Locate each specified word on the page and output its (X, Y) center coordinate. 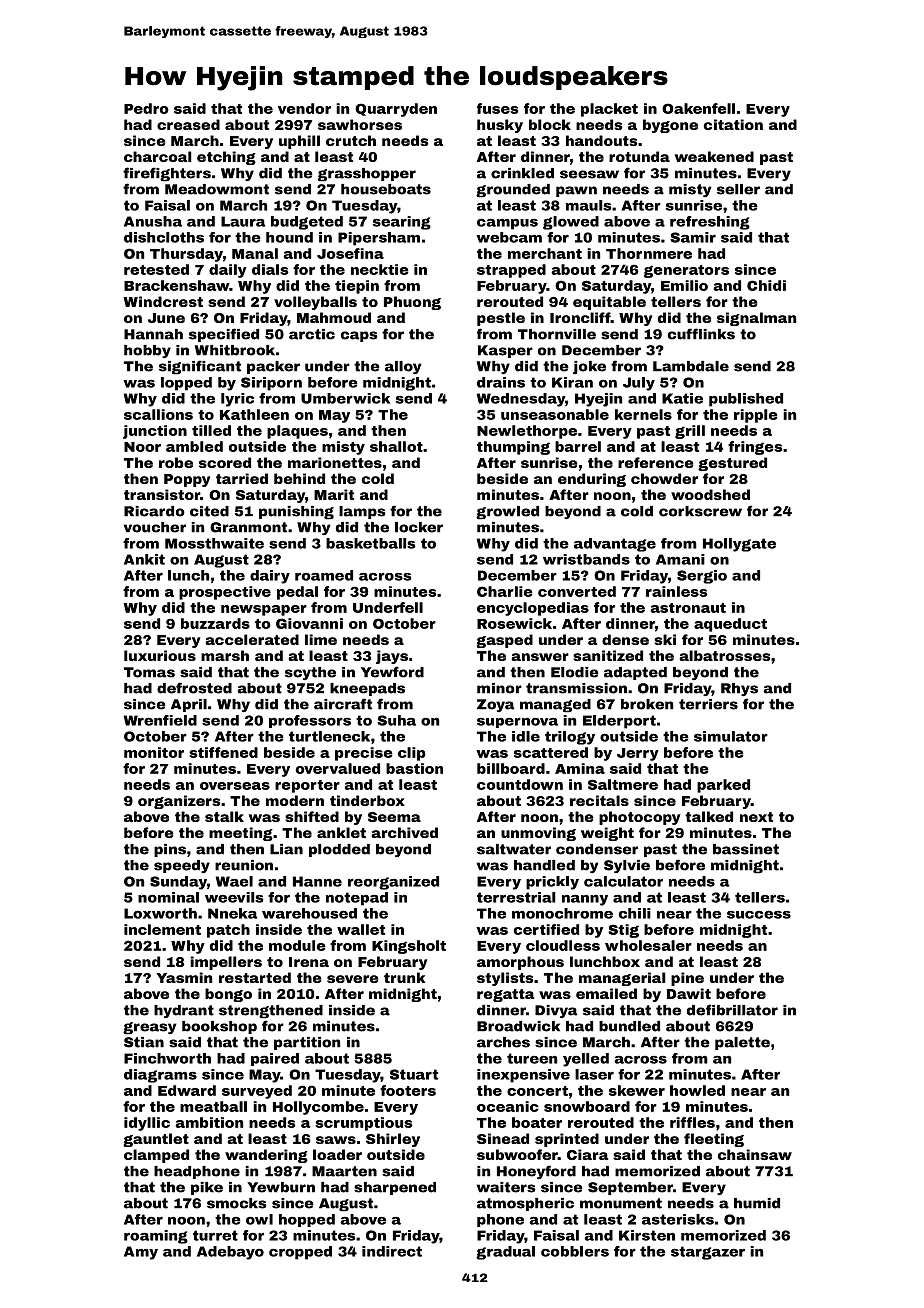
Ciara (587, 1154)
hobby (147, 351)
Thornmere (649, 253)
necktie (380, 269)
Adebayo (230, 1253)
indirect (392, 1251)
